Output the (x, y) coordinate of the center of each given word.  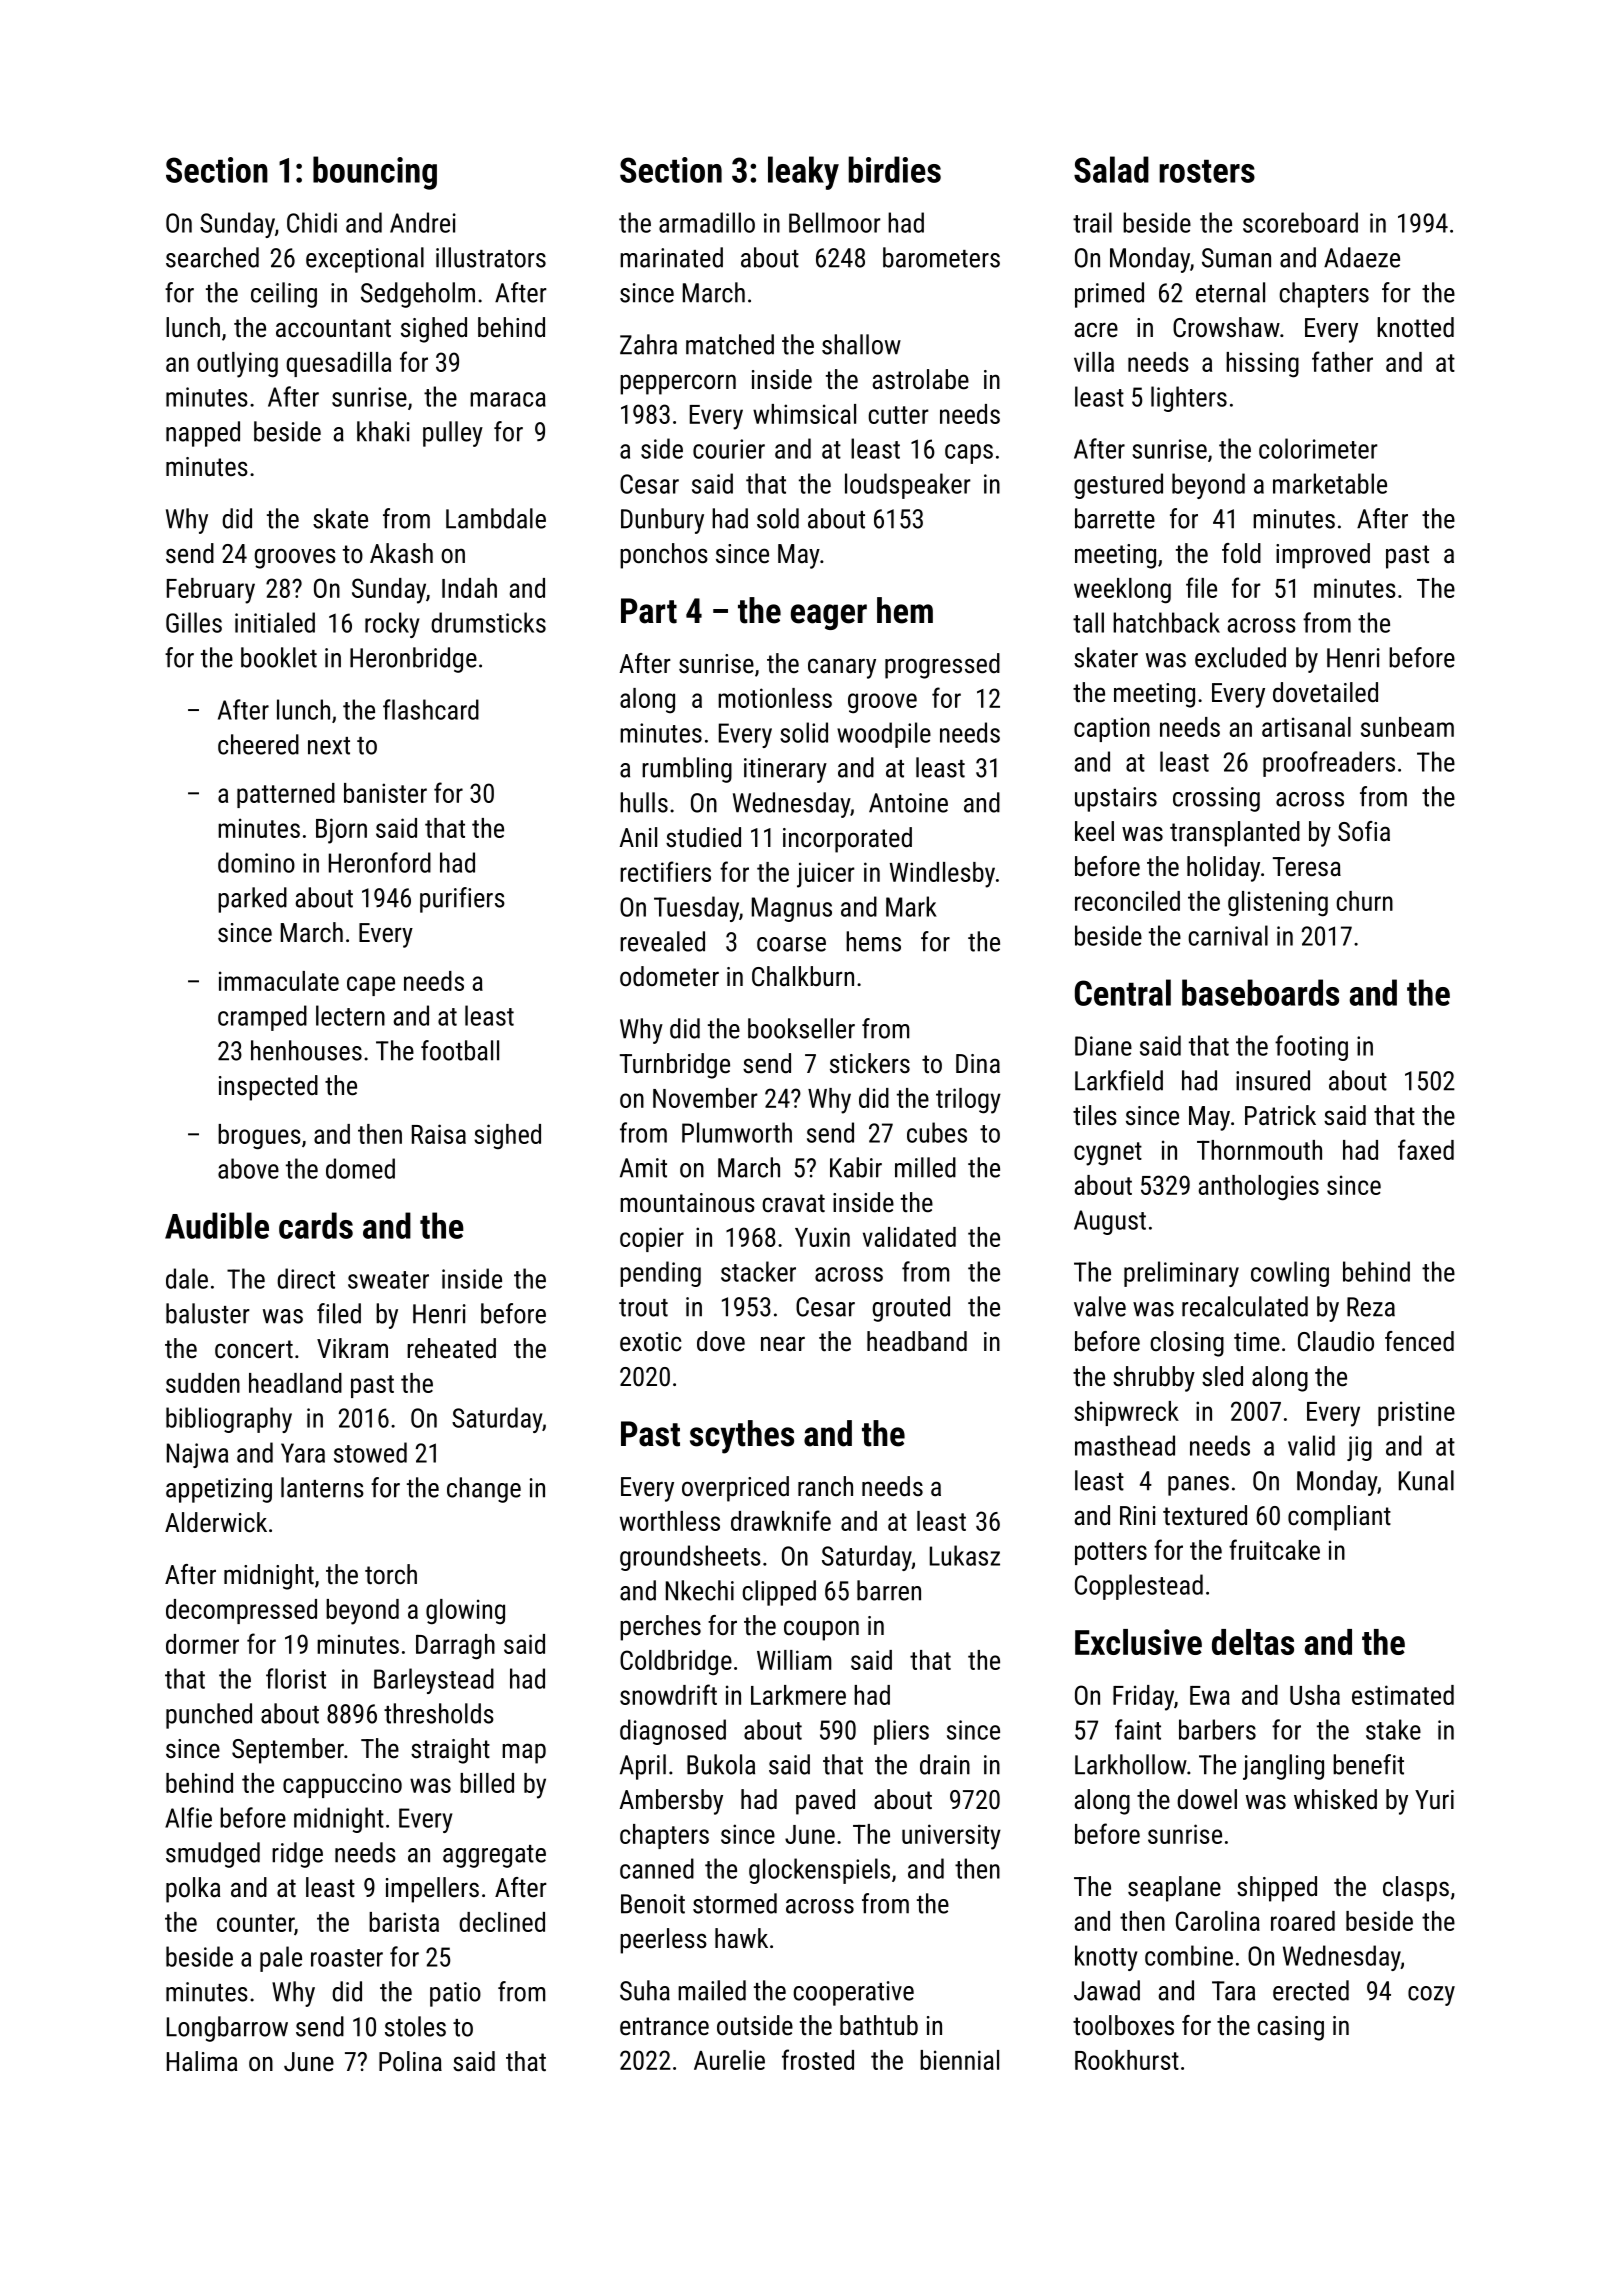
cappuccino (342, 1785)
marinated (671, 257)
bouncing (375, 173)
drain (945, 1764)
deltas (1253, 1642)
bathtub (879, 2025)
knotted (1415, 327)
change (484, 1490)
